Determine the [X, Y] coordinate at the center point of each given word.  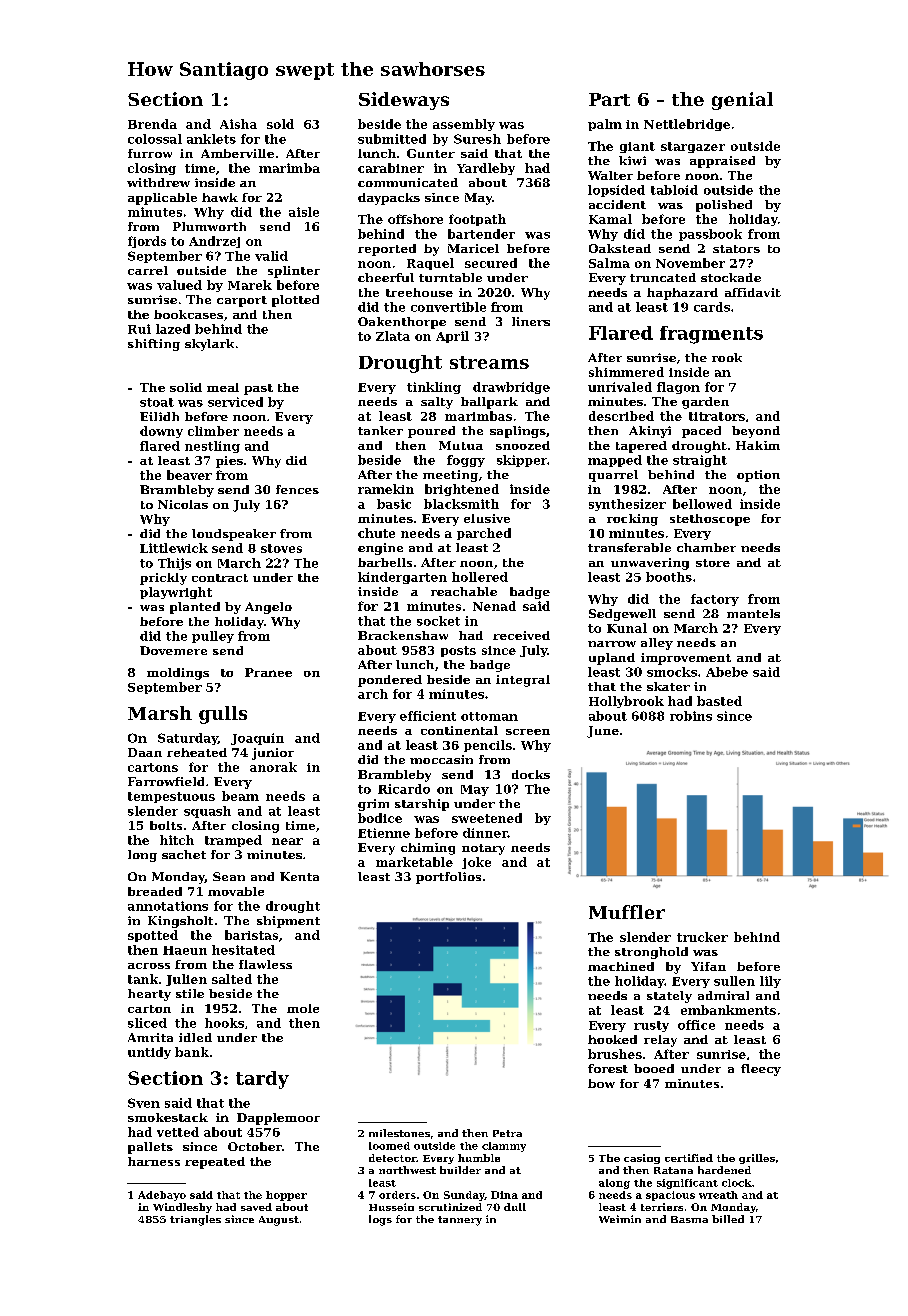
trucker [702, 937]
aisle [304, 212]
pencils [488, 746]
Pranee [268, 672]
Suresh [477, 139]
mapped [615, 461]
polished [724, 206]
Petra [507, 1133]
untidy [149, 1053]
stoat [157, 402]
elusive [487, 518]
